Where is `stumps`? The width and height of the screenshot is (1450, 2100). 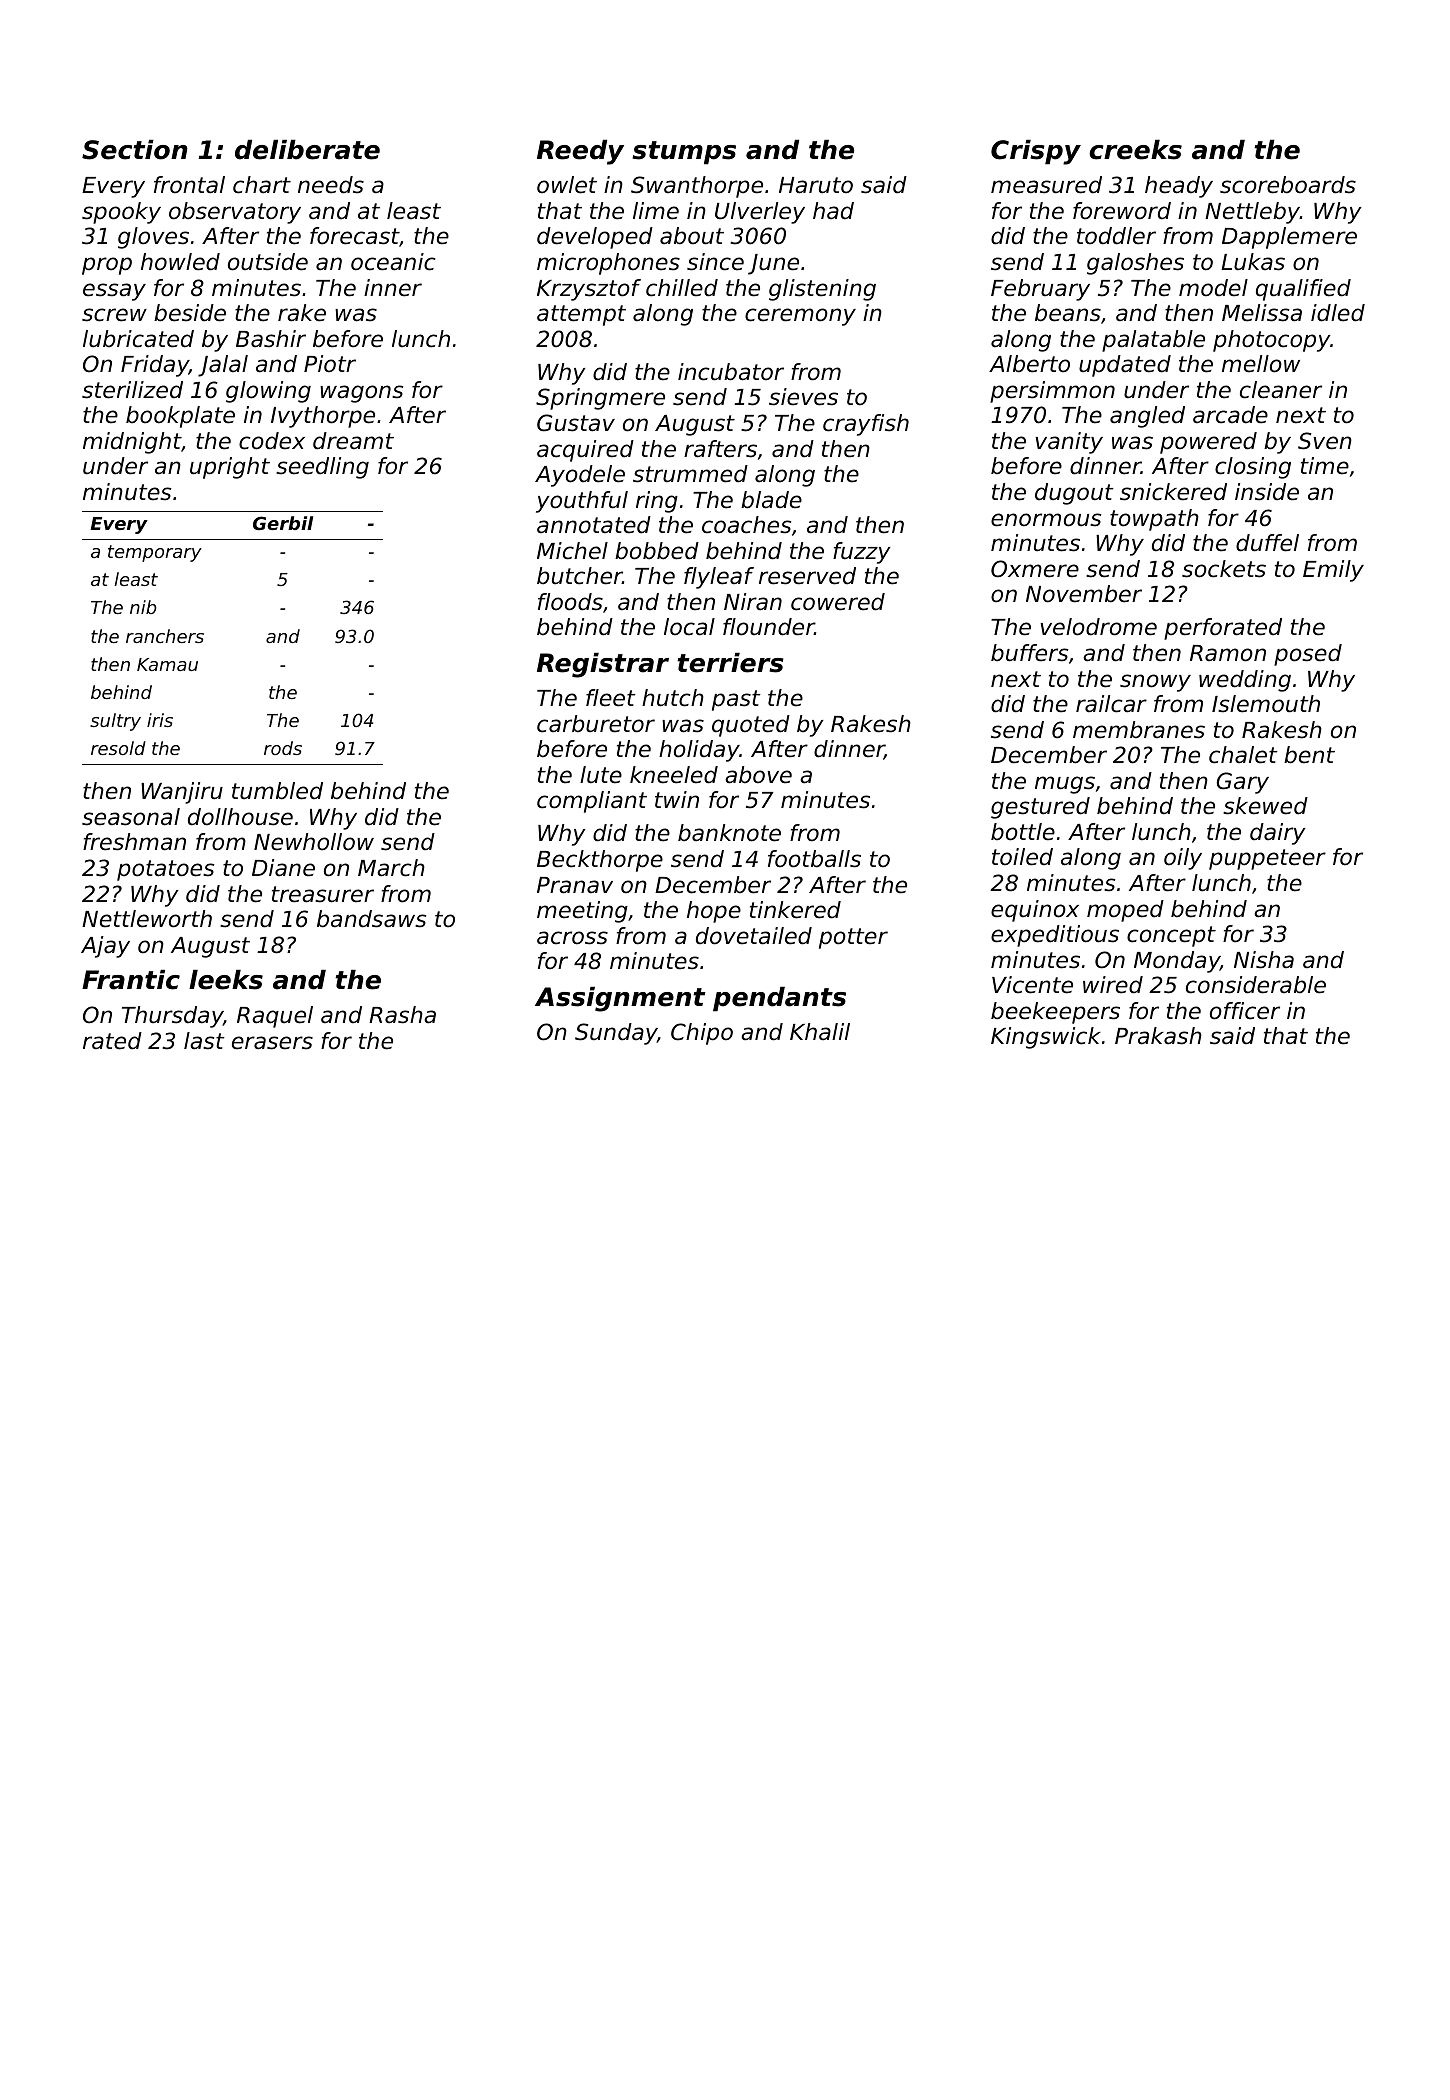 stumps is located at coordinates (684, 153).
